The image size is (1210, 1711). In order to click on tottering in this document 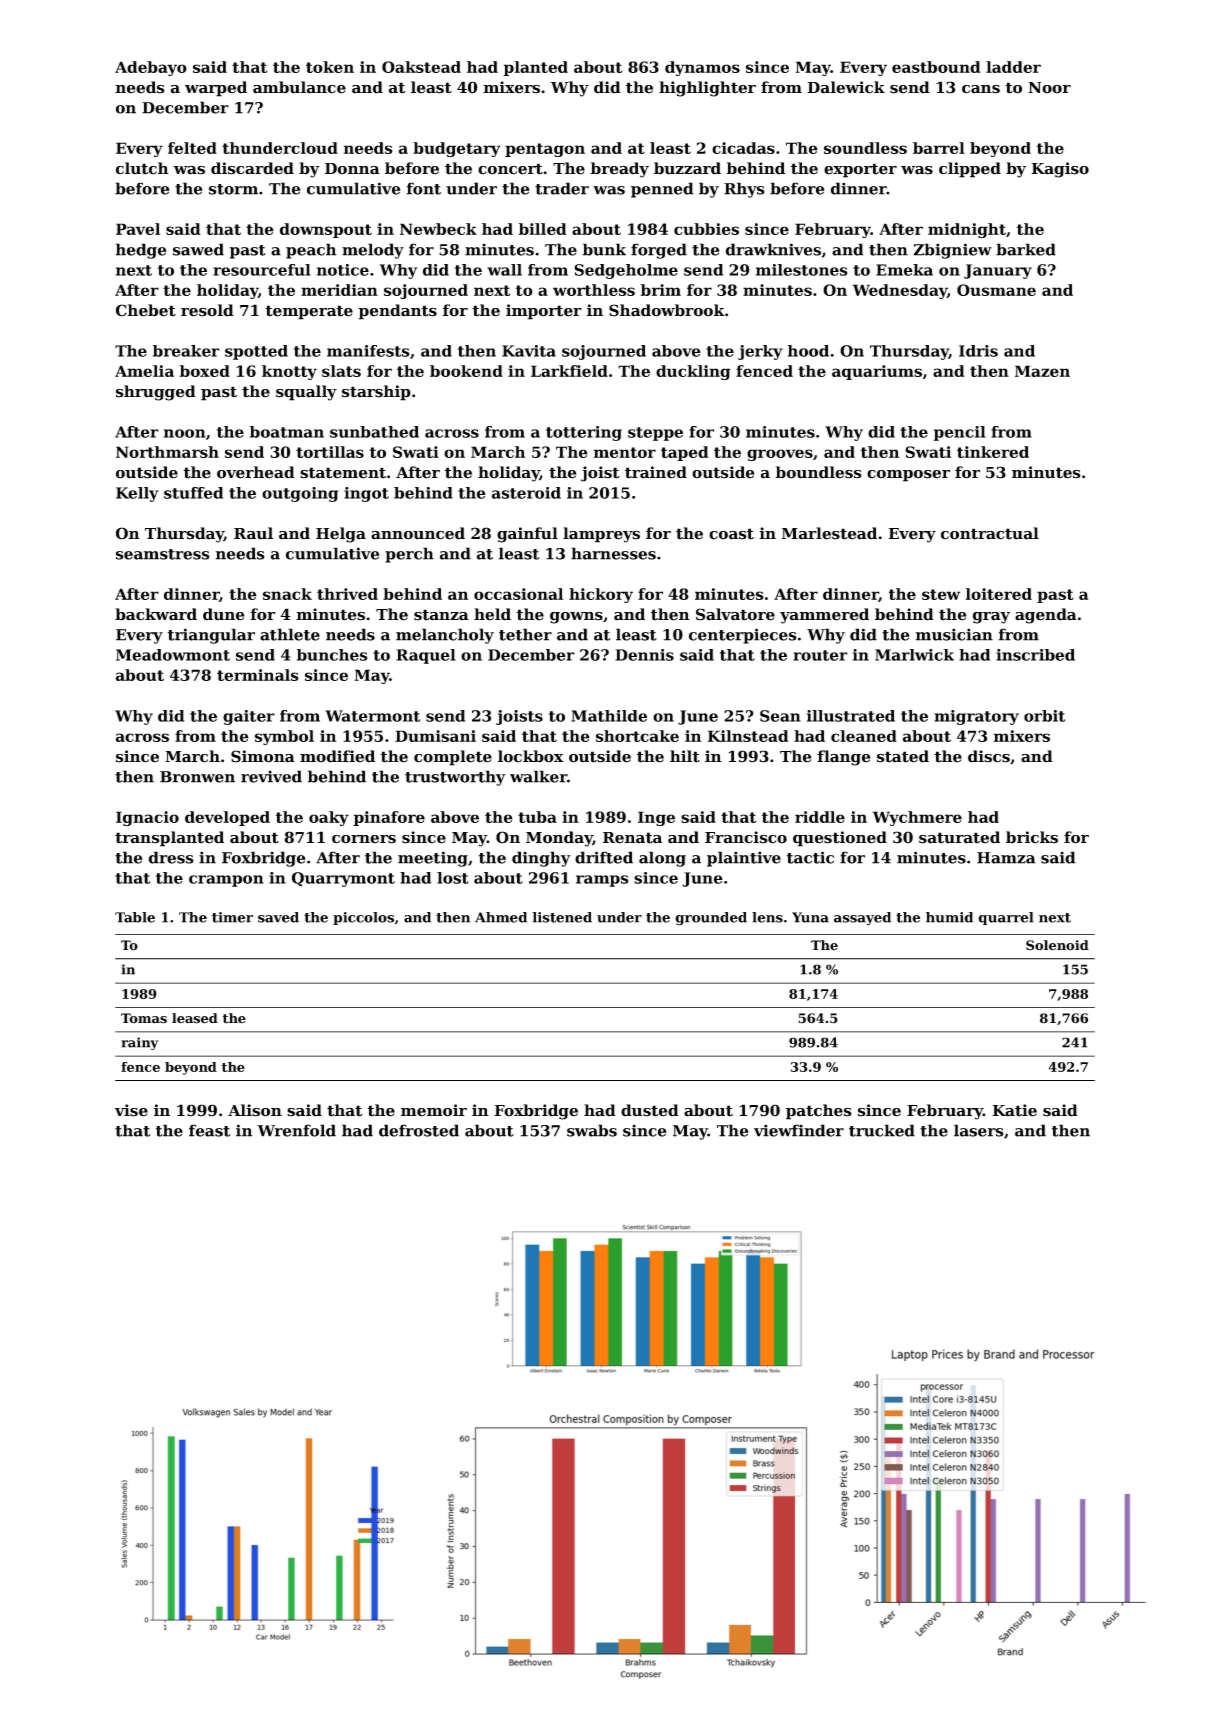, I will do `click(584, 433)`.
